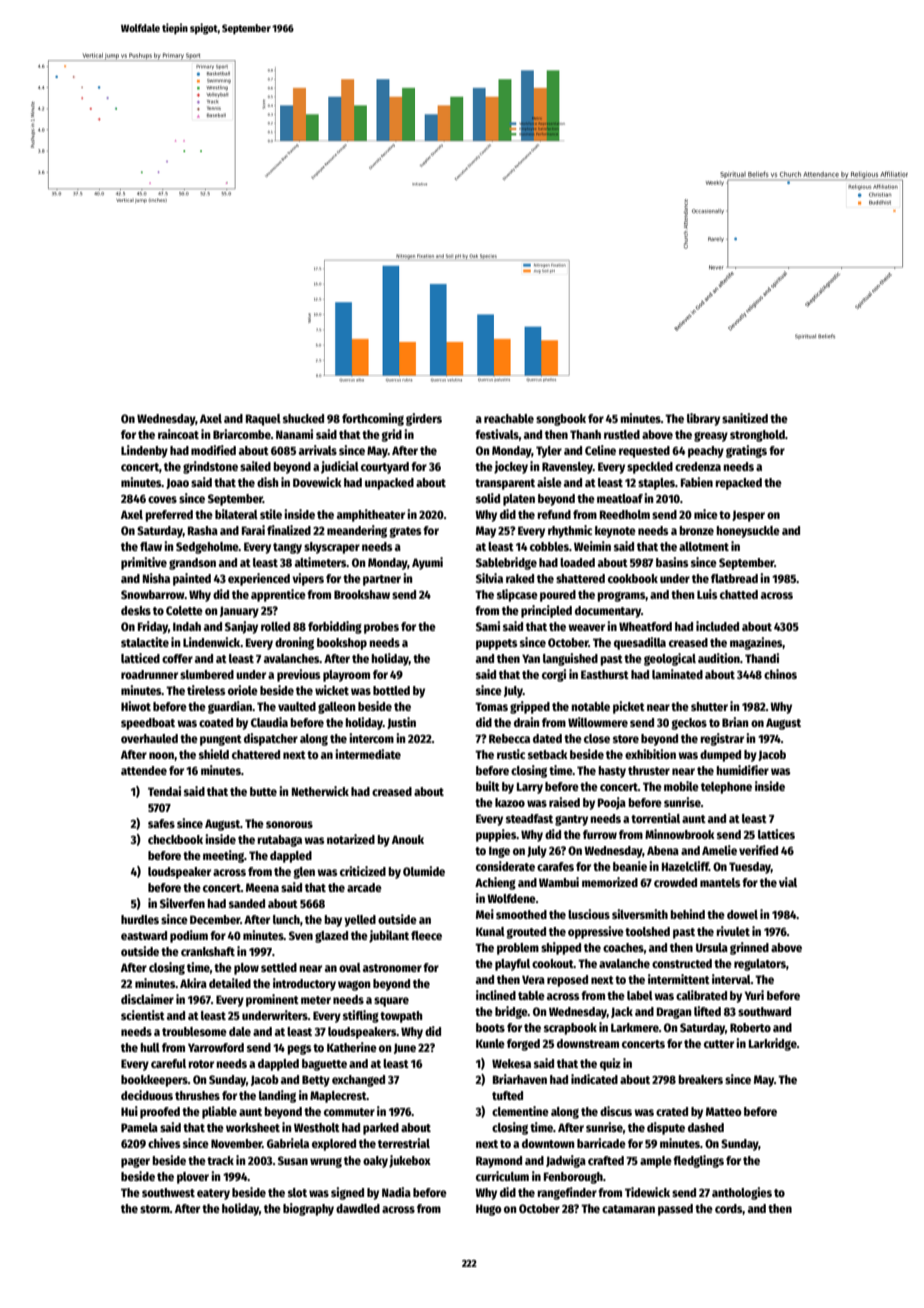 The width and height of the screenshot is (924, 1308). I want to click on Ursula, so click(712, 947).
